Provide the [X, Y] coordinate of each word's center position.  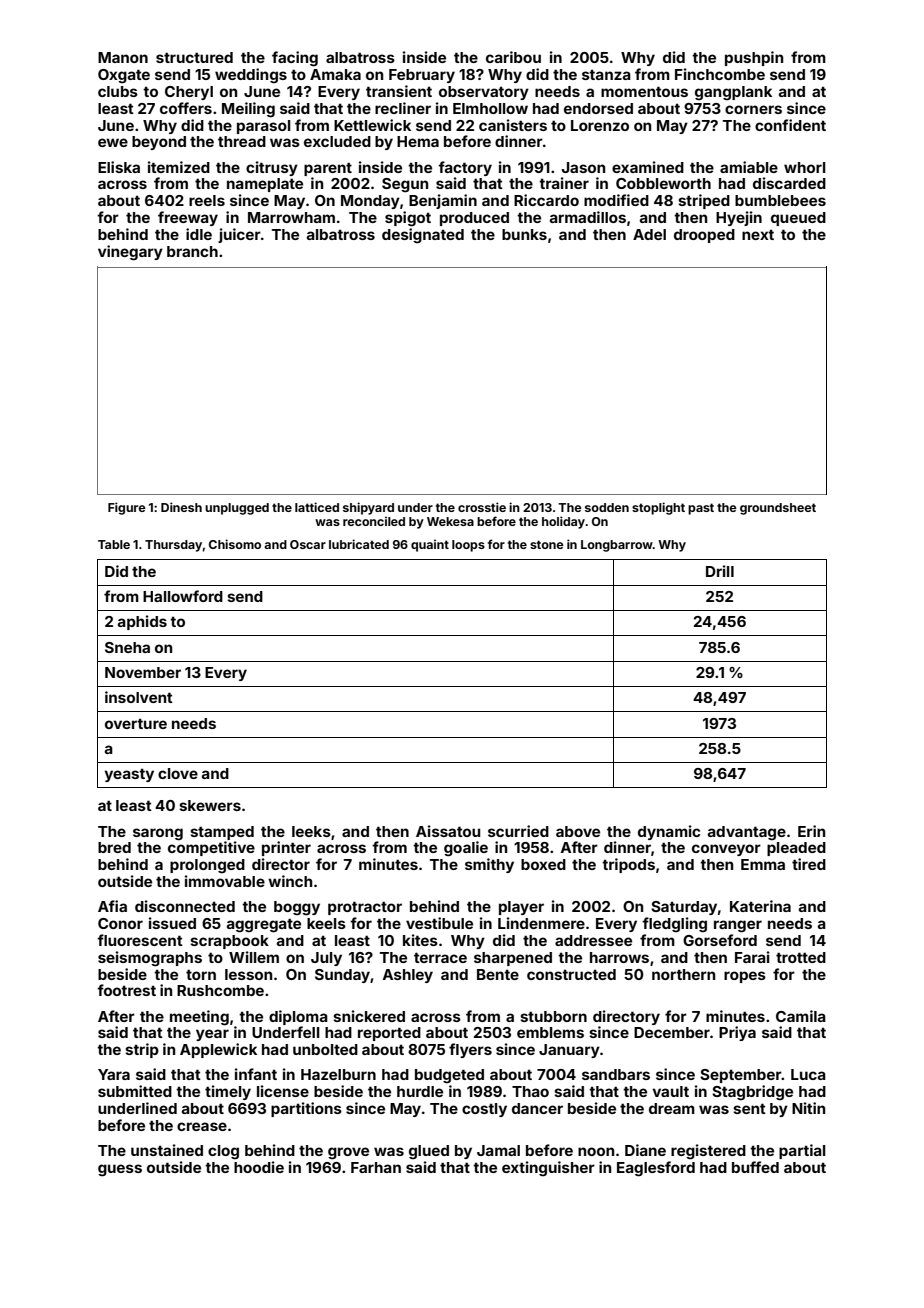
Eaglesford [656, 1169]
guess [120, 1170]
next [758, 234]
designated [423, 236]
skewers [210, 805]
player [521, 908]
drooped [704, 236]
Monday [370, 202]
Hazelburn [338, 1074]
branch [192, 251]
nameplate [265, 185]
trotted [801, 957]
